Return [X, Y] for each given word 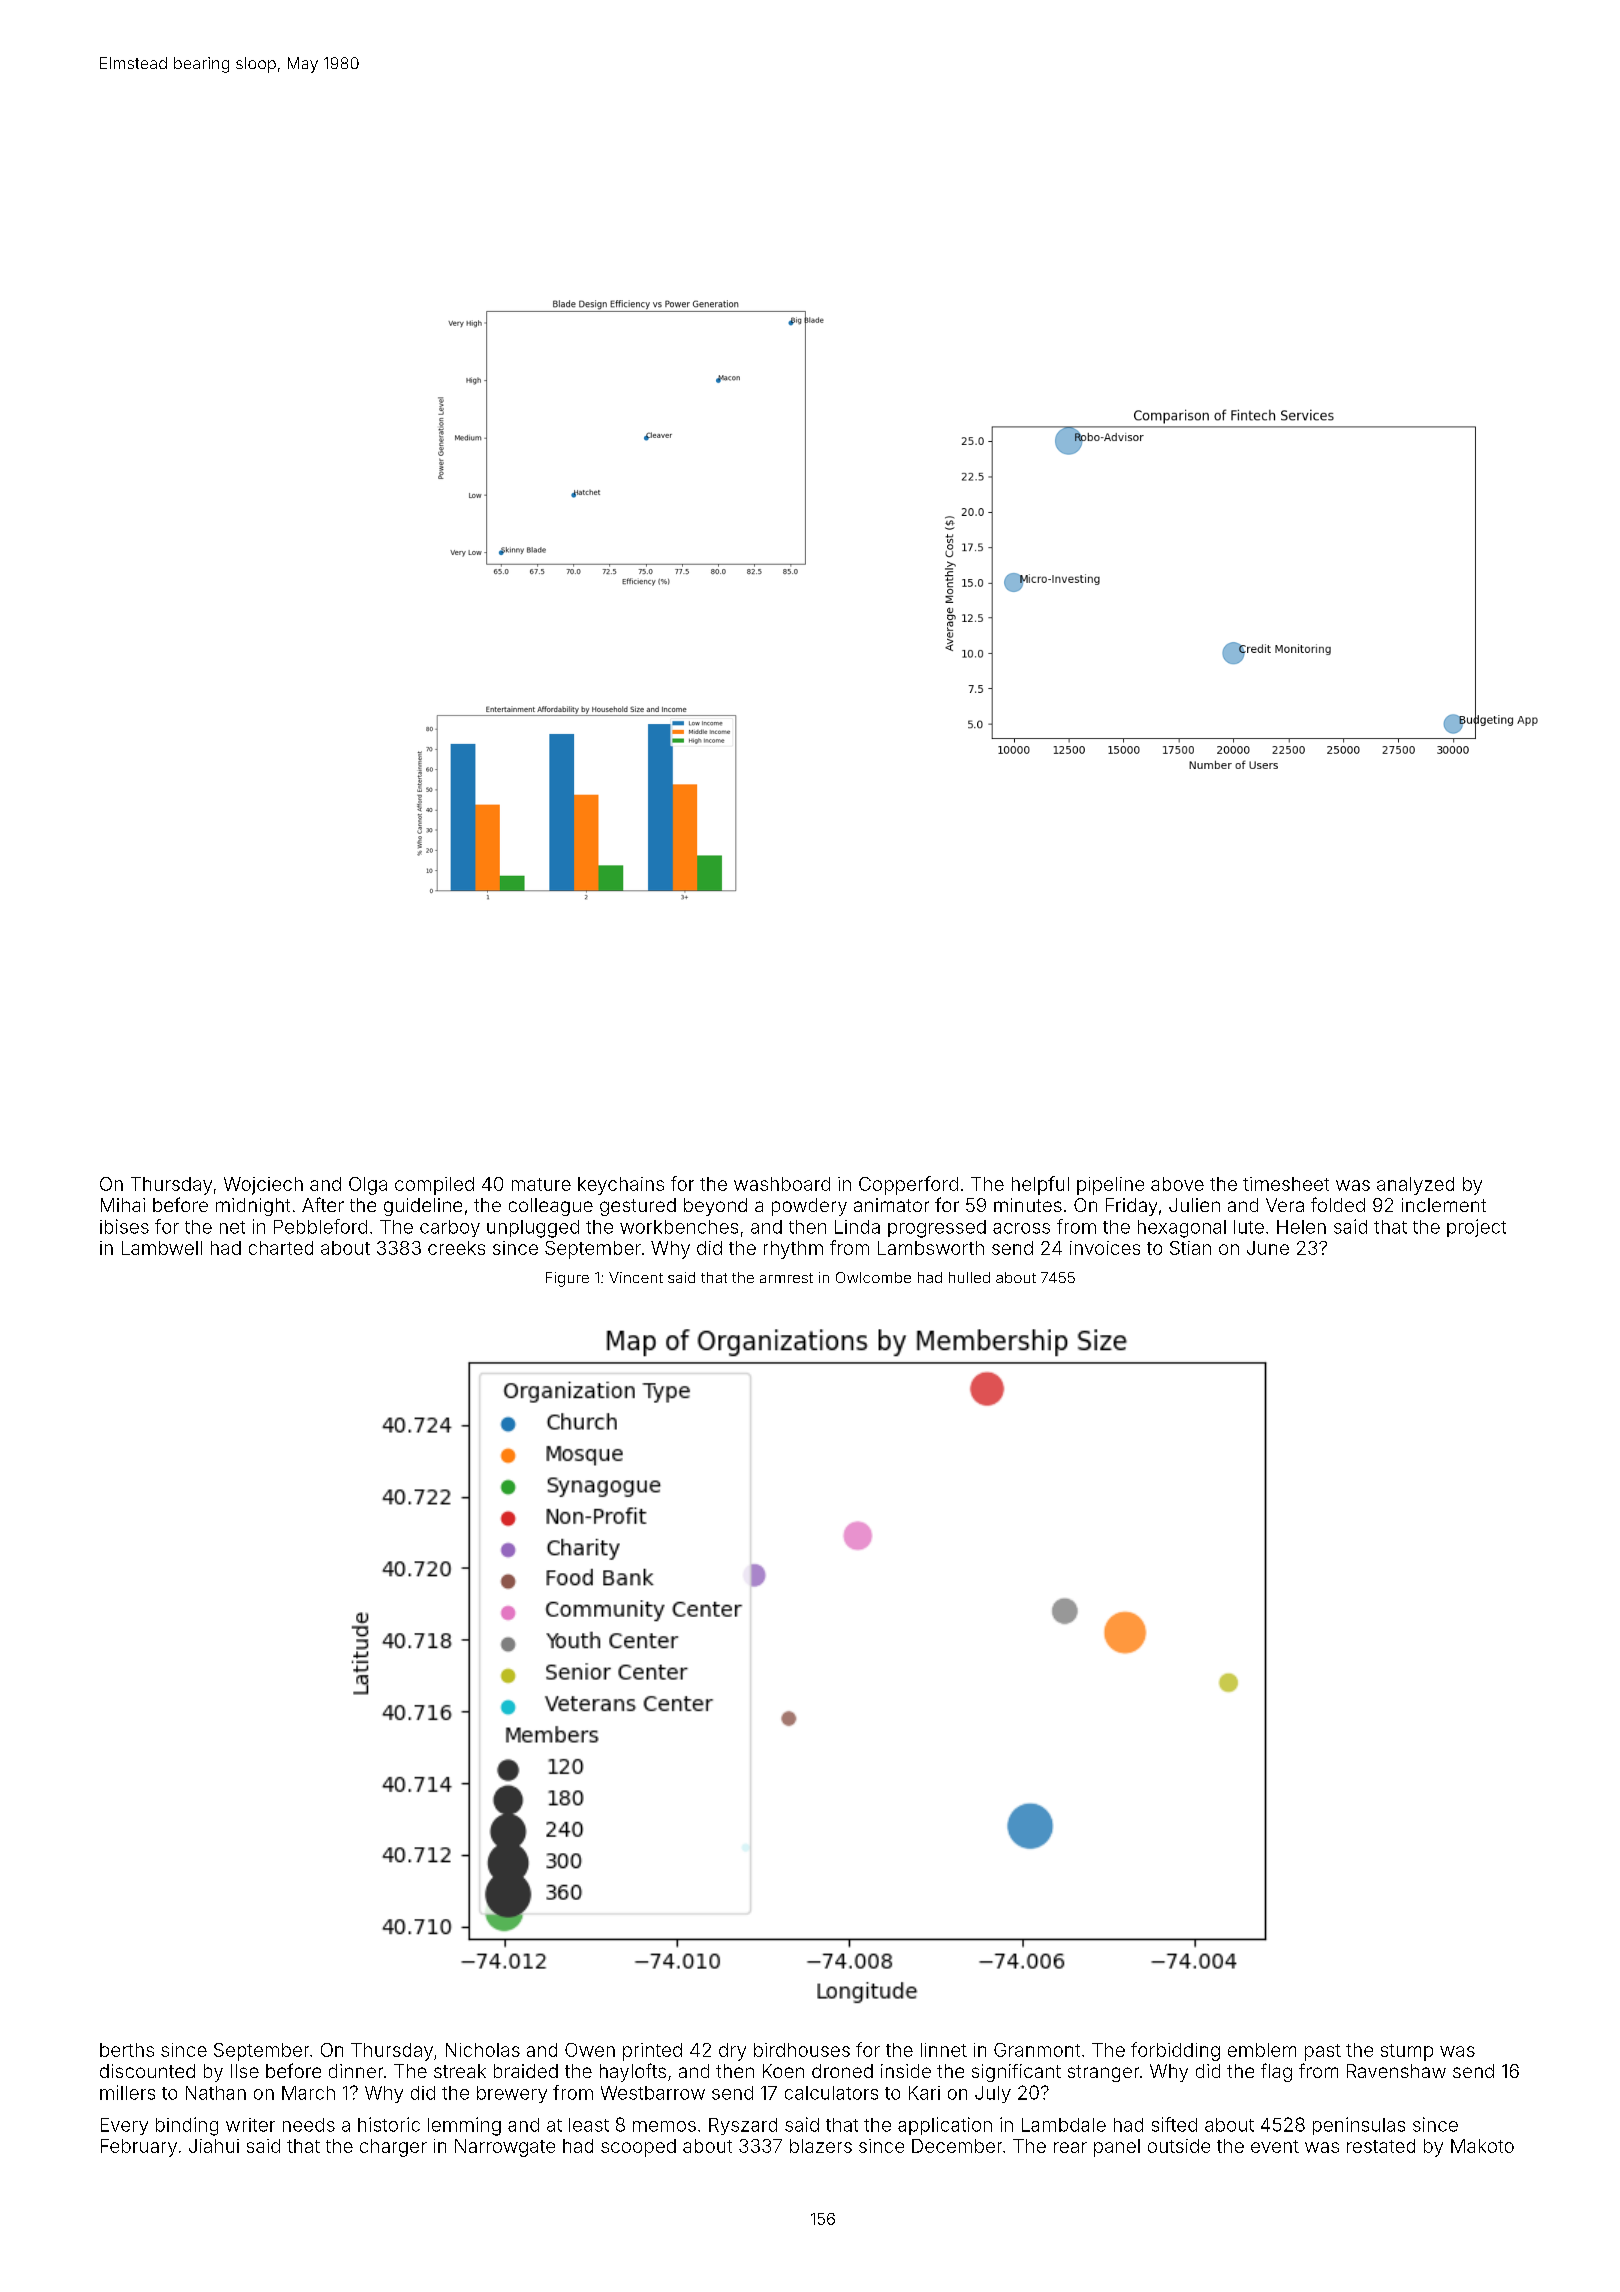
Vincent [636, 1277]
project [1476, 1228]
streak [460, 2071]
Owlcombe [873, 1277]
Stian [1190, 1248]
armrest [786, 1278]
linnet [944, 2050]
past [1323, 2052]
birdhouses [802, 2050]
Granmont [1037, 2050]
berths [127, 2050]
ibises [124, 1226]
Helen [1301, 1227]
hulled [969, 1277]
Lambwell [162, 1248]
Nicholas [483, 2050]
